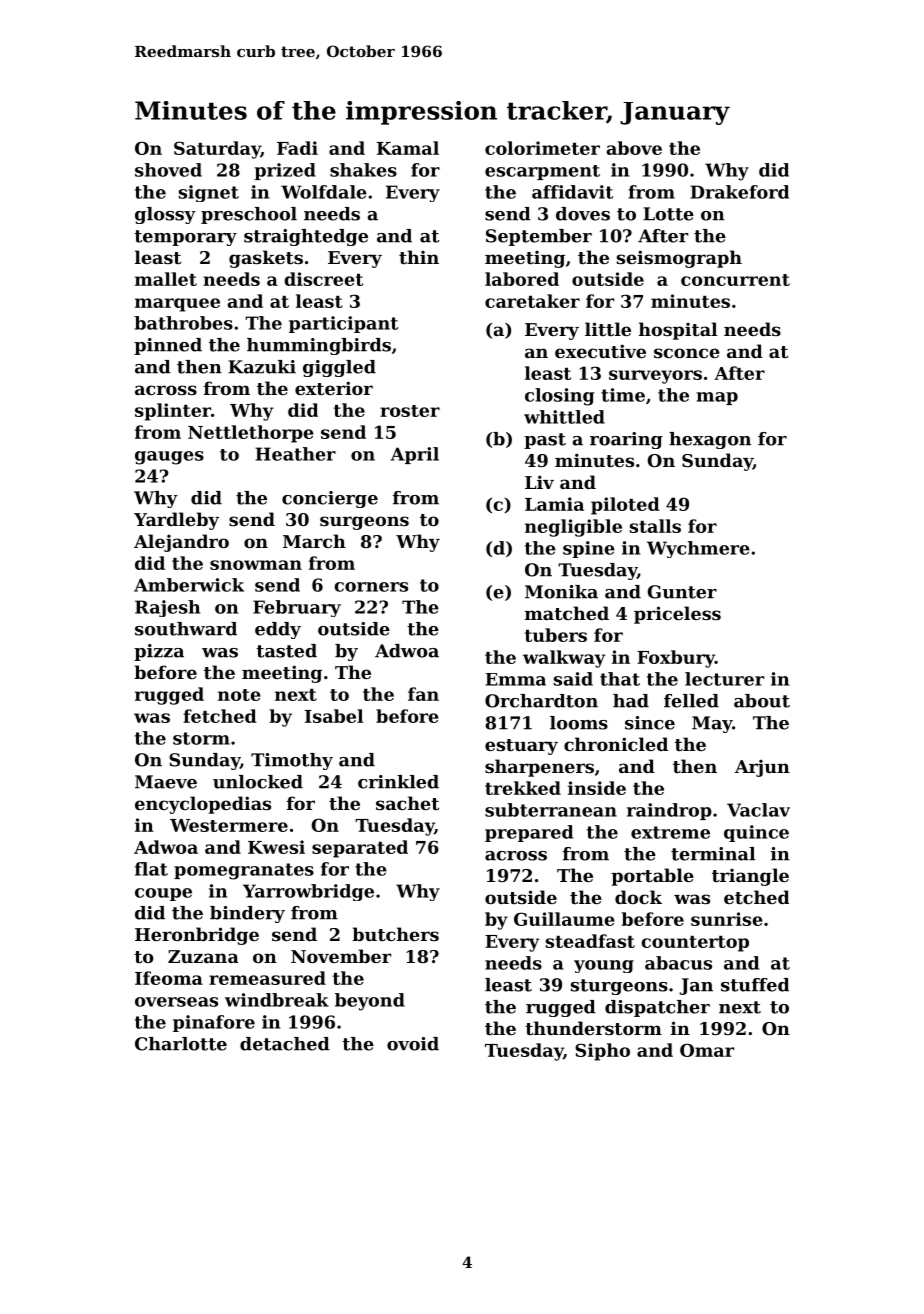  I want to click on surgeons, so click(364, 523).
